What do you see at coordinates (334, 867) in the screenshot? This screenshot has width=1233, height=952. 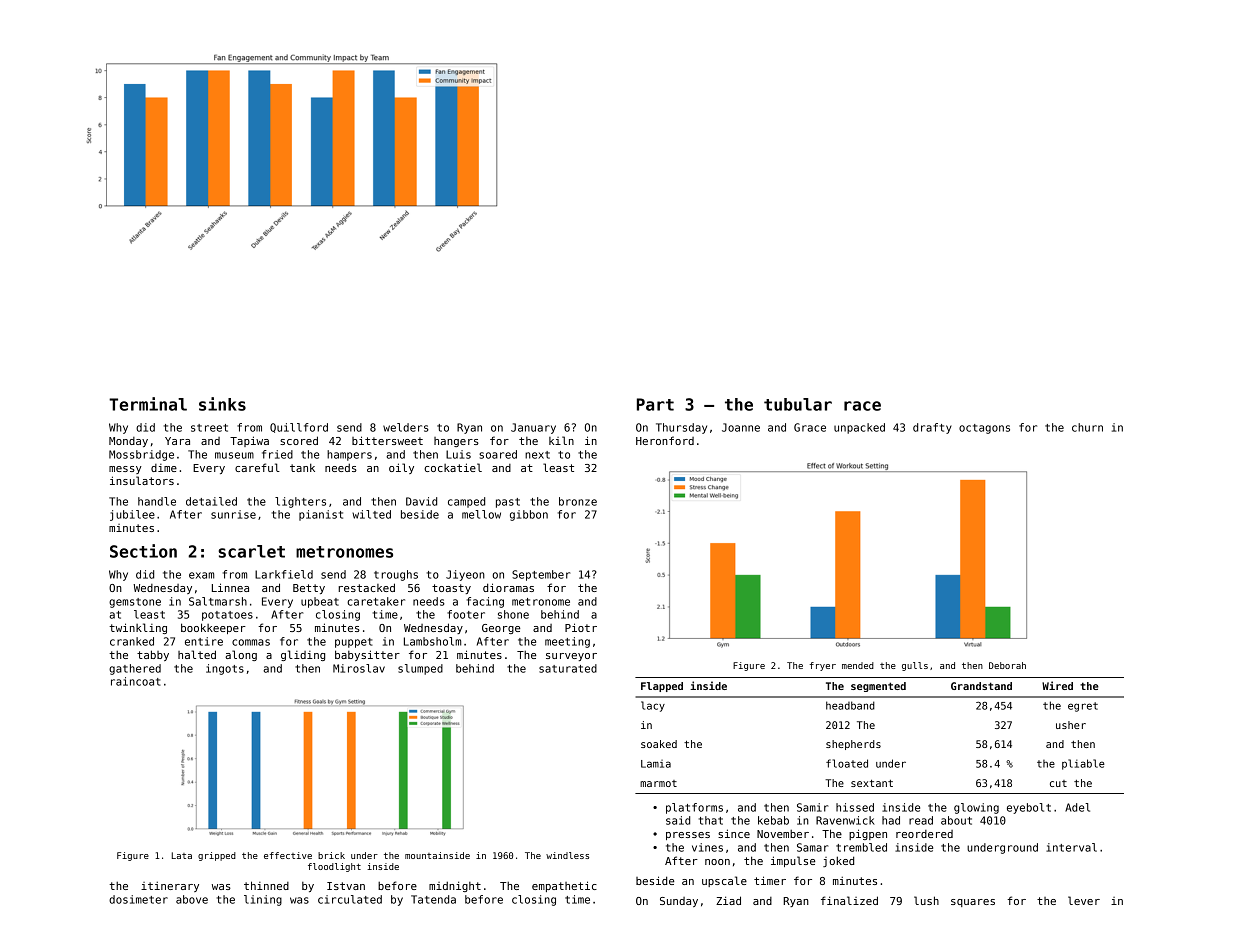 I see `floodlight` at bounding box center [334, 867].
